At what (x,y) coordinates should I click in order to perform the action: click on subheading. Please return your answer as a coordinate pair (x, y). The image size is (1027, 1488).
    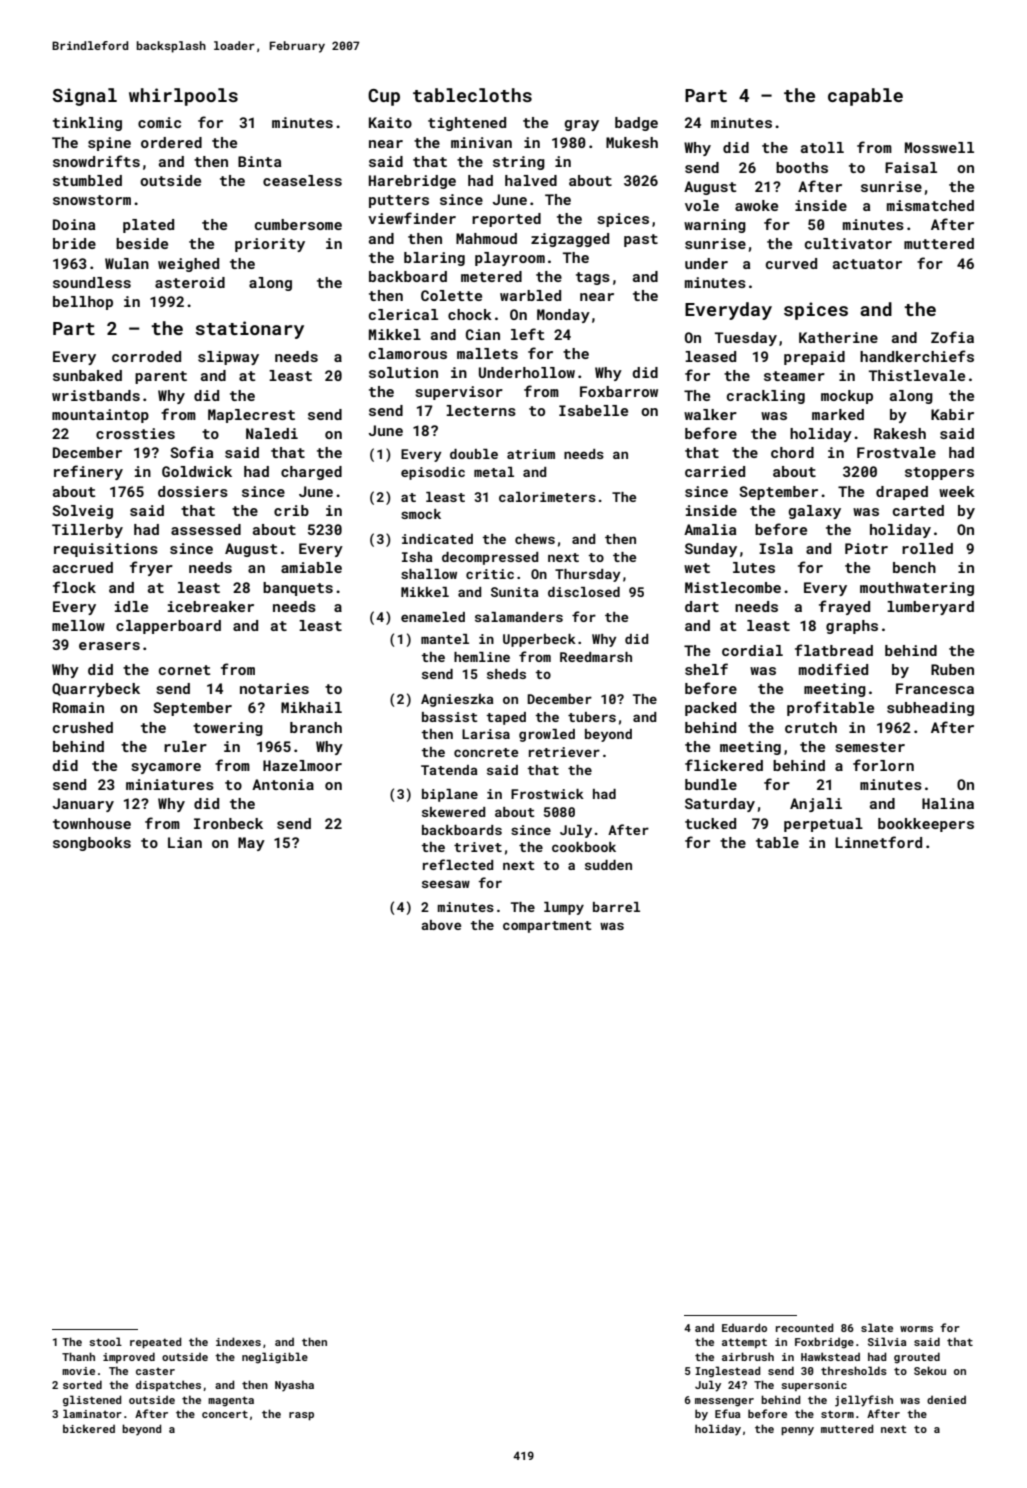
    Looking at the image, I should click on (930, 709).
